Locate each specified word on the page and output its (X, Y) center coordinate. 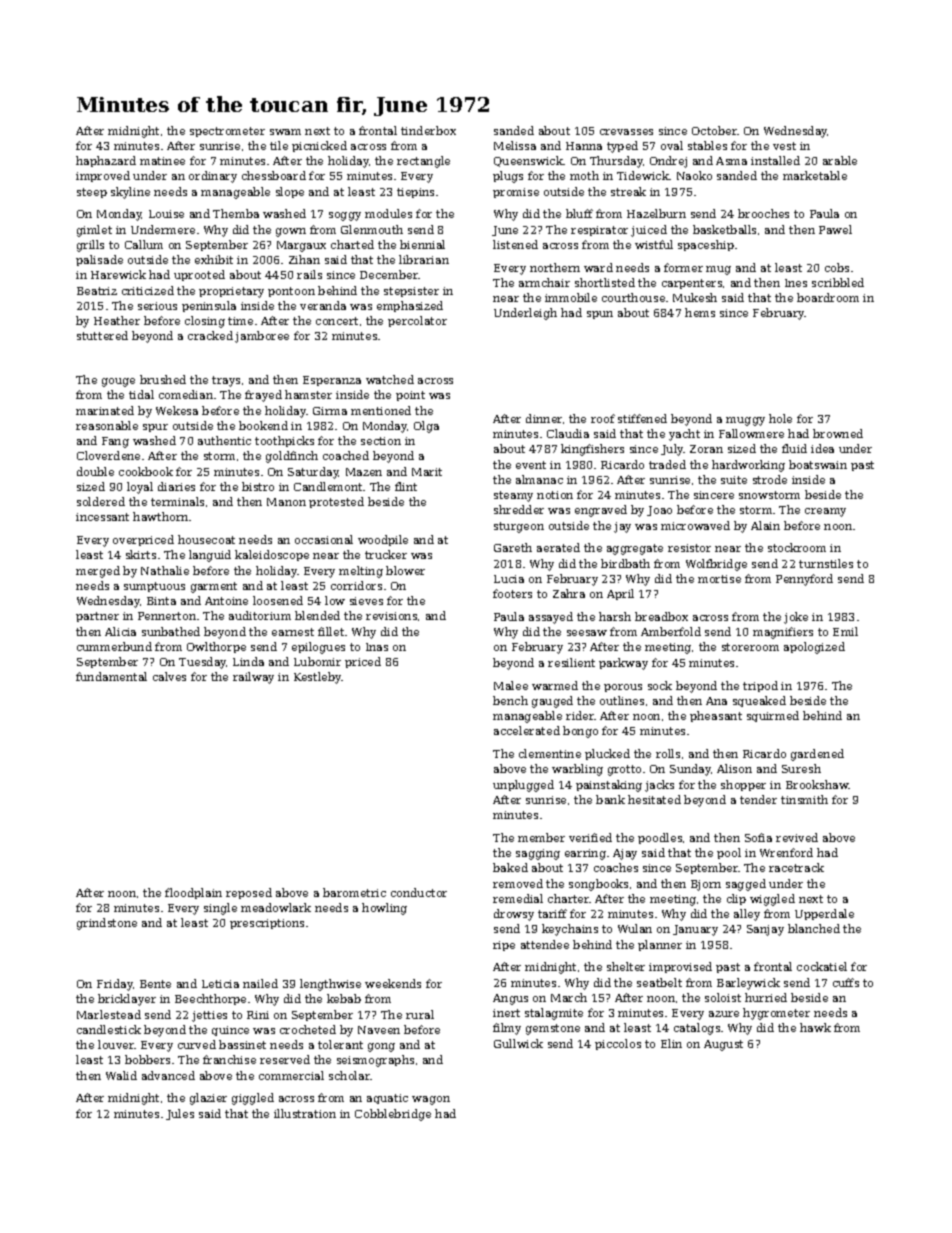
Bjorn (706, 885)
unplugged (523, 786)
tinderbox (428, 130)
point (410, 396)
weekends (393, 983)
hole (780, 418)
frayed (263, 396)
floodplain (193, 893)
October (715, 130)
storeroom (750, 647)
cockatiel (822, 966)
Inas (377, 647)
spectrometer (227, 132)
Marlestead (109, 1014)
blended (317, 615)
